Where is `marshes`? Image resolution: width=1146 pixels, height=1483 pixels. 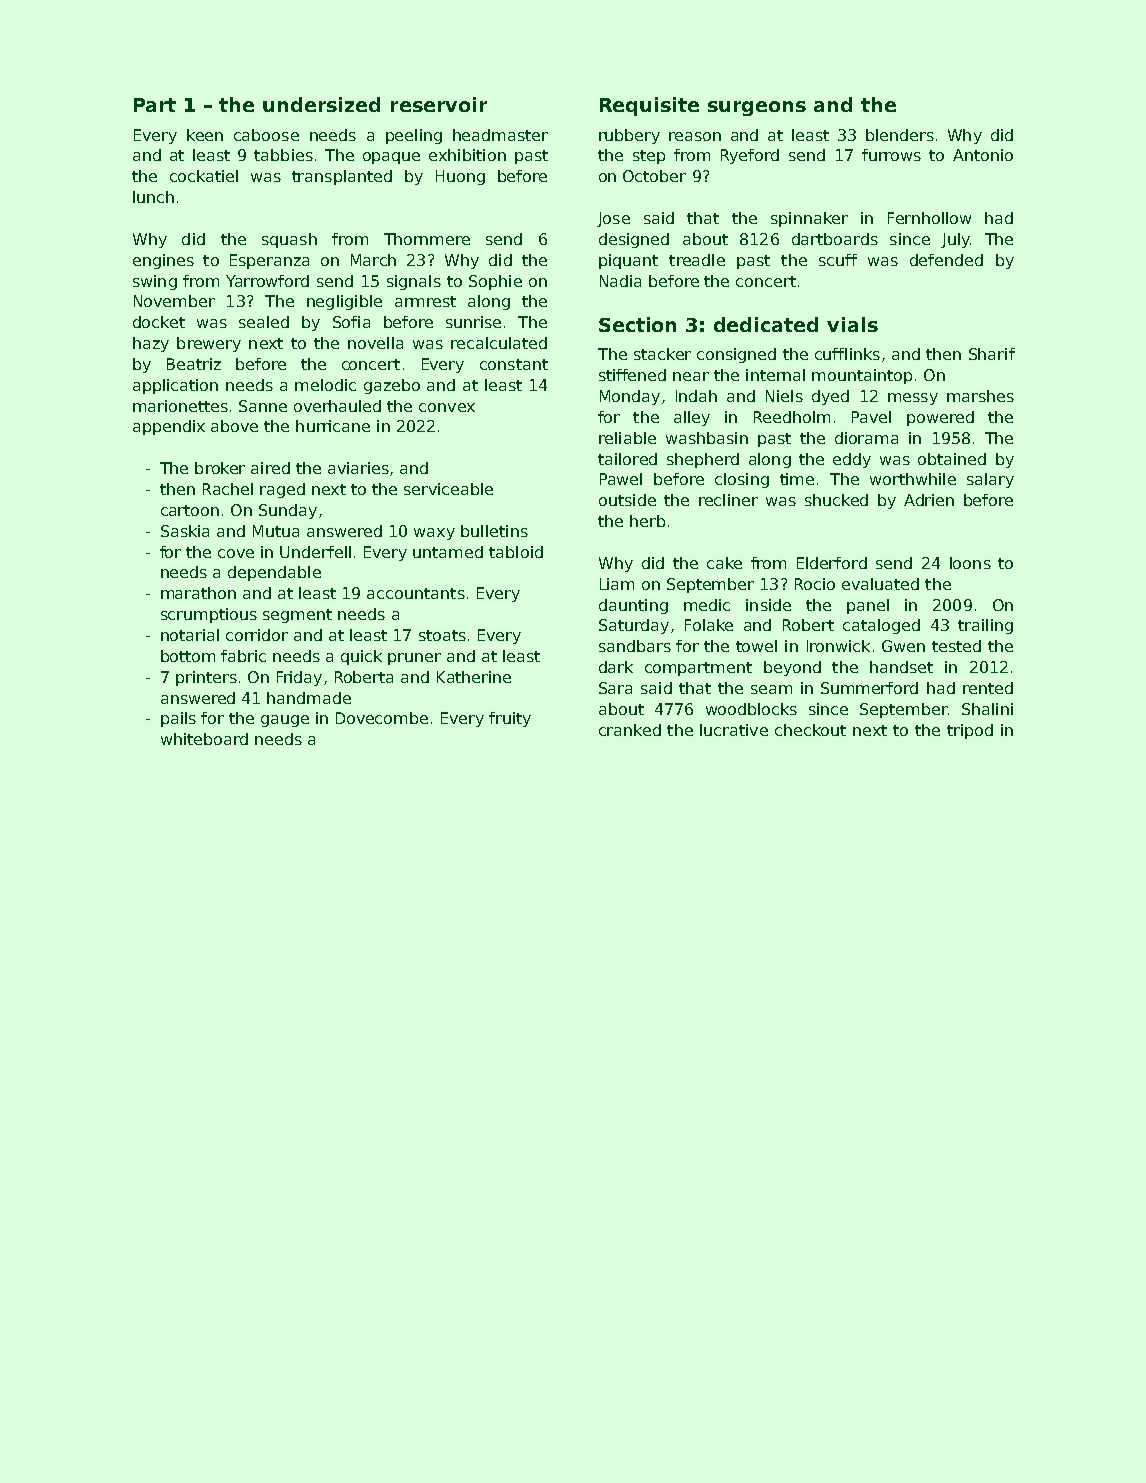 marshes is located at coordinates (980, 396).
